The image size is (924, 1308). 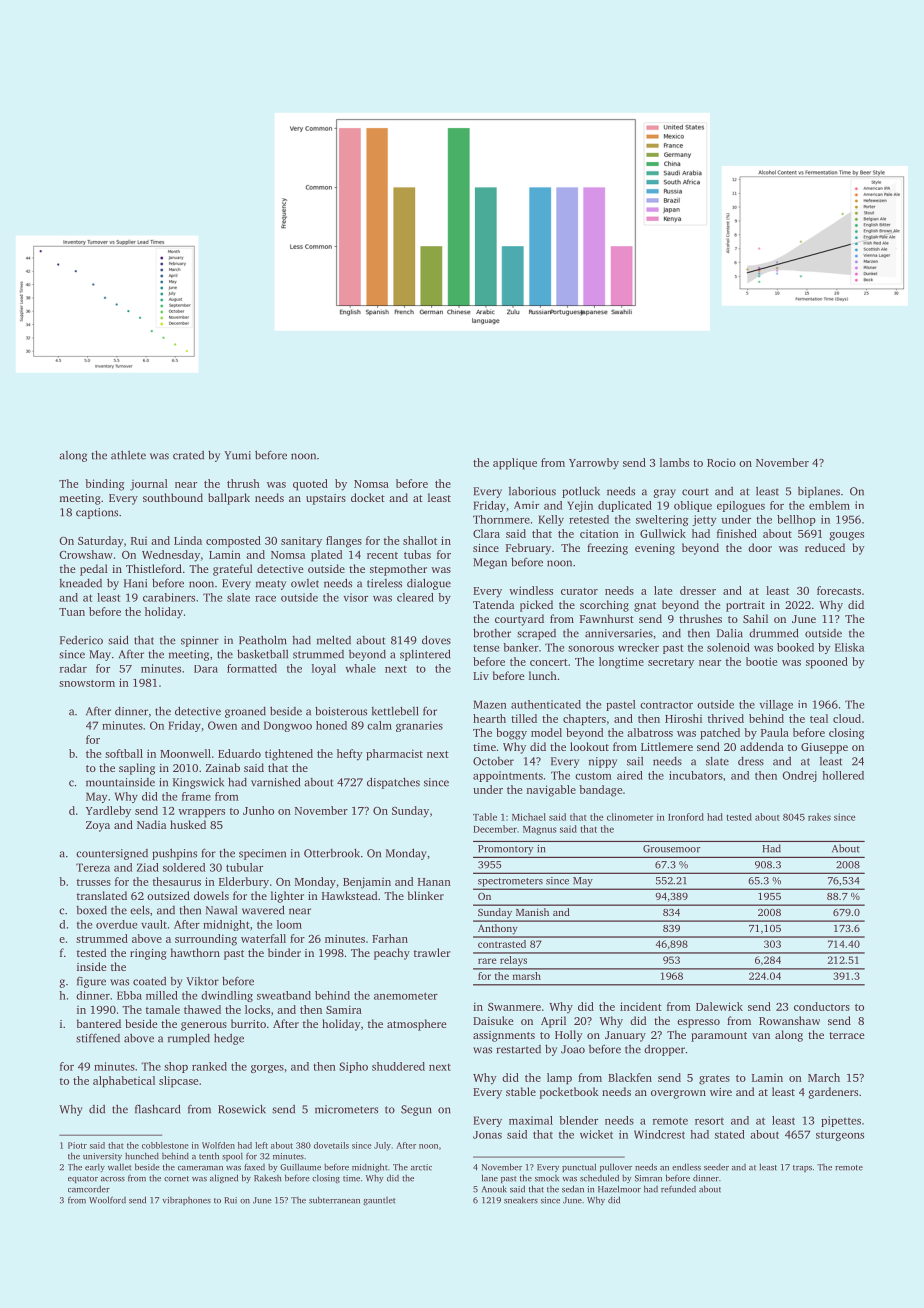 What do you see at coordinates (686, 817) in the page?
I see `Ironford` at bounding box center [686, 817].
